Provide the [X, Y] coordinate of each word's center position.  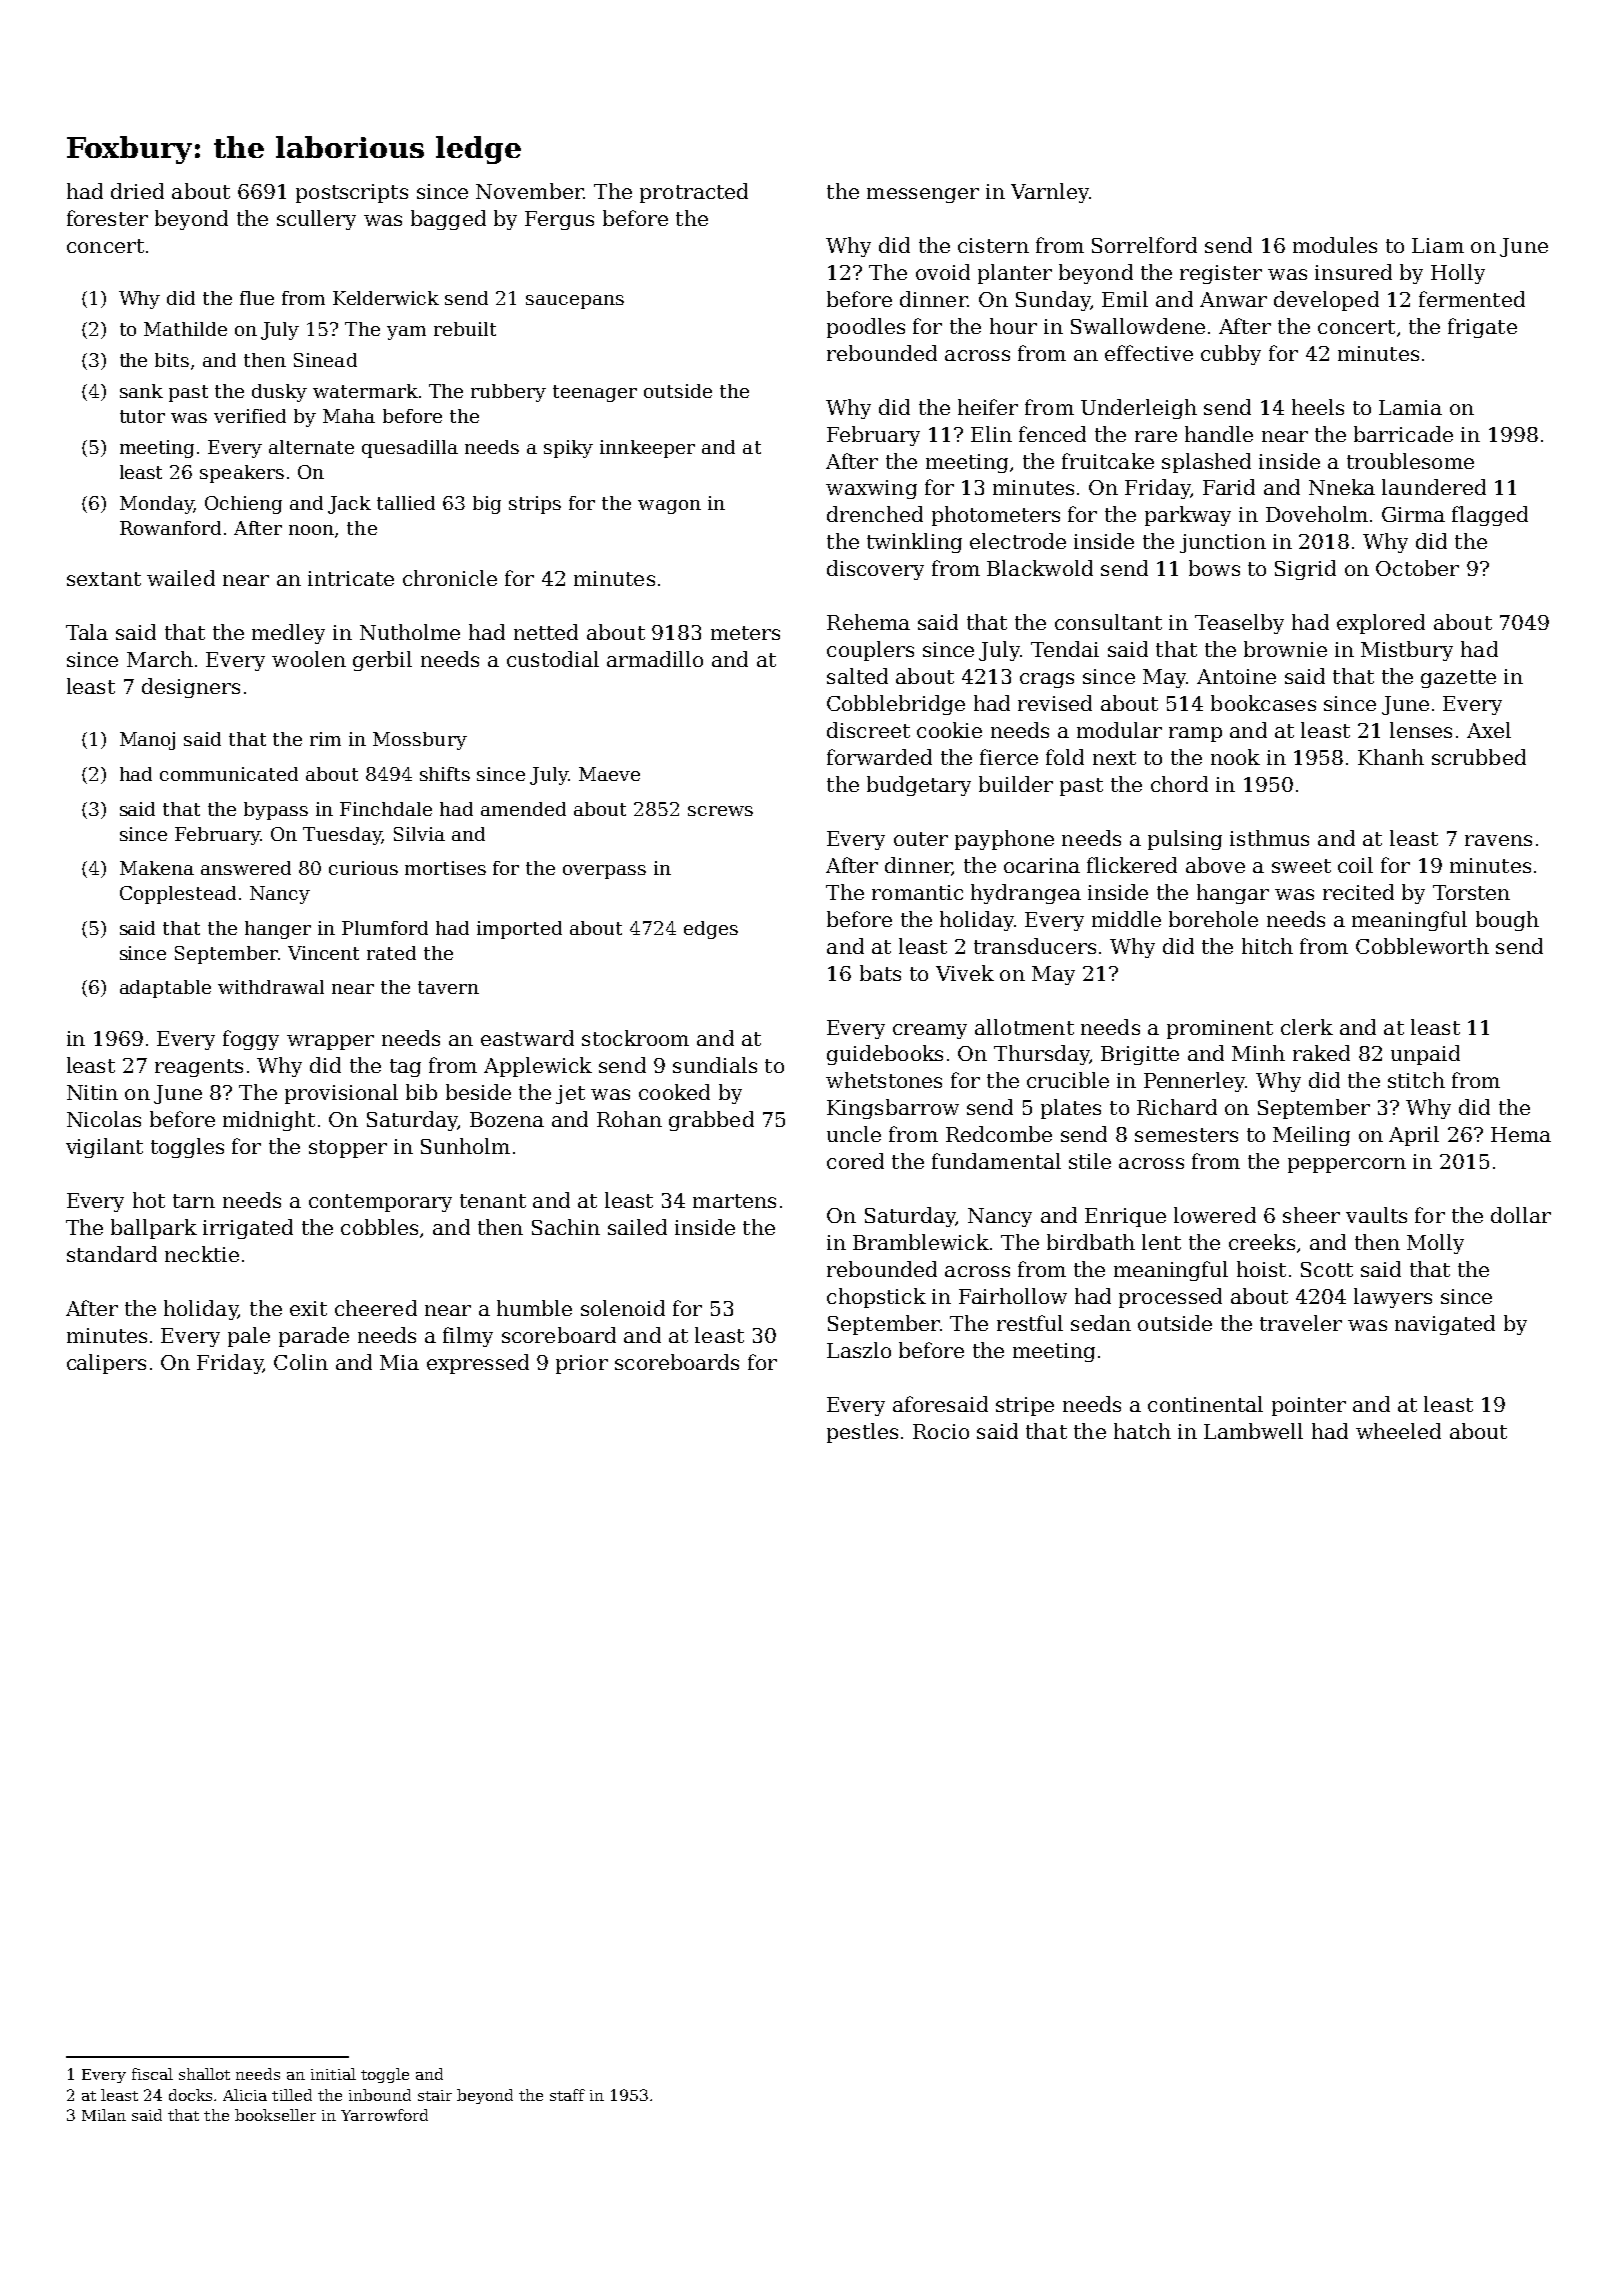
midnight [269, 1121]
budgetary [919, 786]
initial [333, 2074]
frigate [1482, 328]
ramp [1195, 734]
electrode [1018, 541]
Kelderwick [386, 298]
